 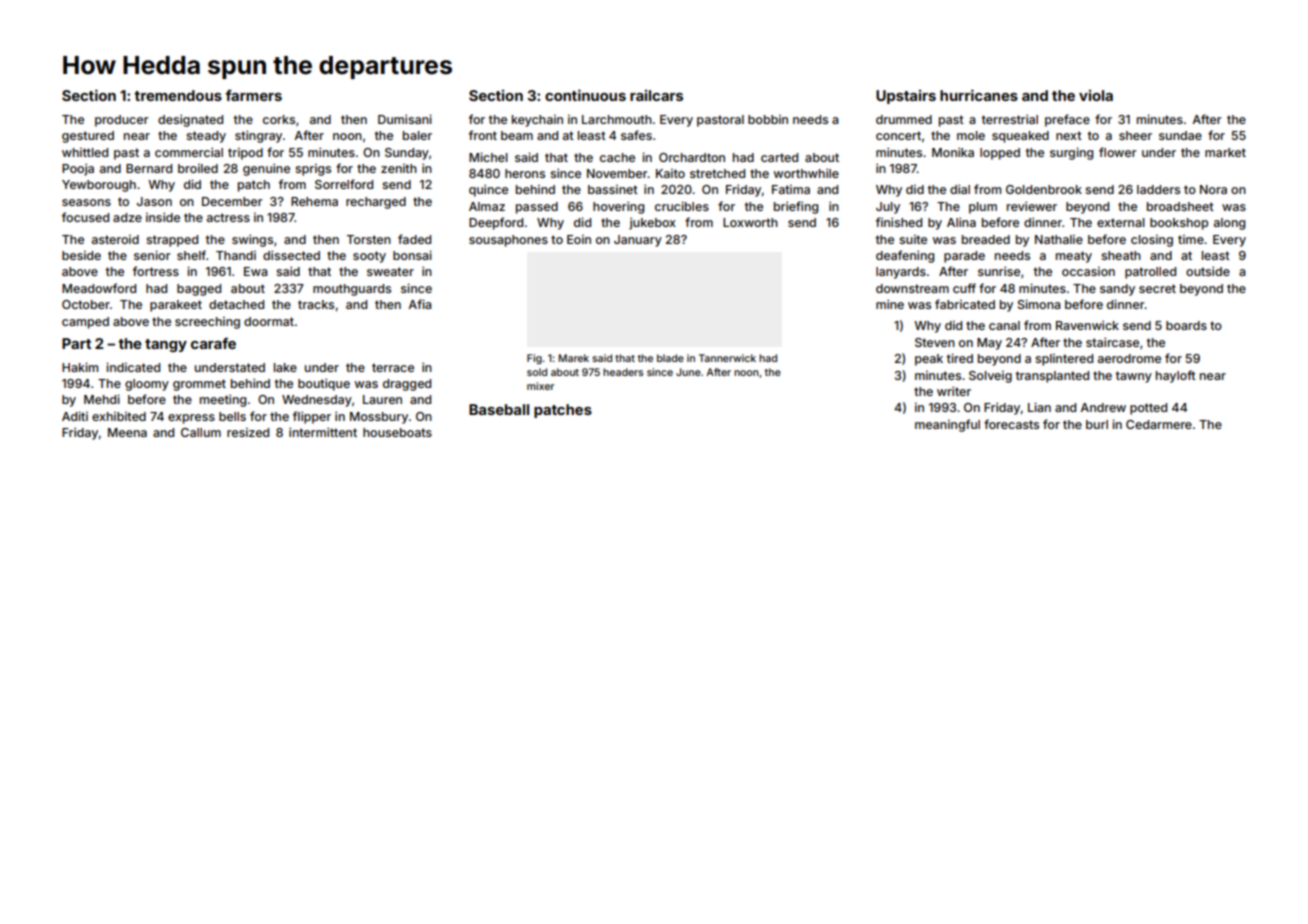 What do you see at coordinates (525, 173) in the screenshot?
I see `herons` at bounding box center [525, 173].
